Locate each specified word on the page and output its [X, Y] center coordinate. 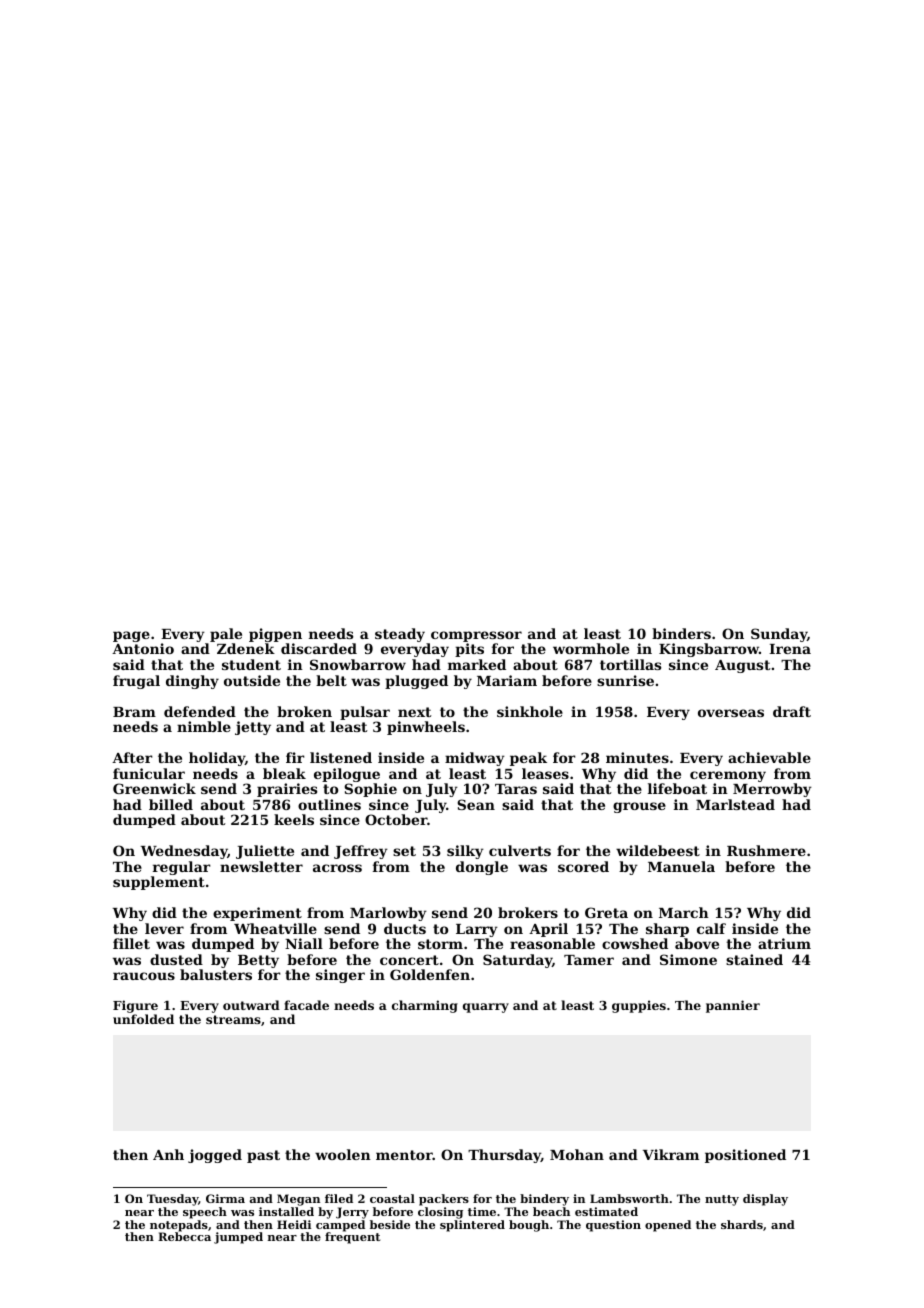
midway [475, 759]
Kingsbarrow [709, 650]
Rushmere [766, 850]
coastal [392, 1198]
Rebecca [184, 1236]
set [404, 851]
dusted [176, 959]
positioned [745, 1156]
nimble [204, 726]
